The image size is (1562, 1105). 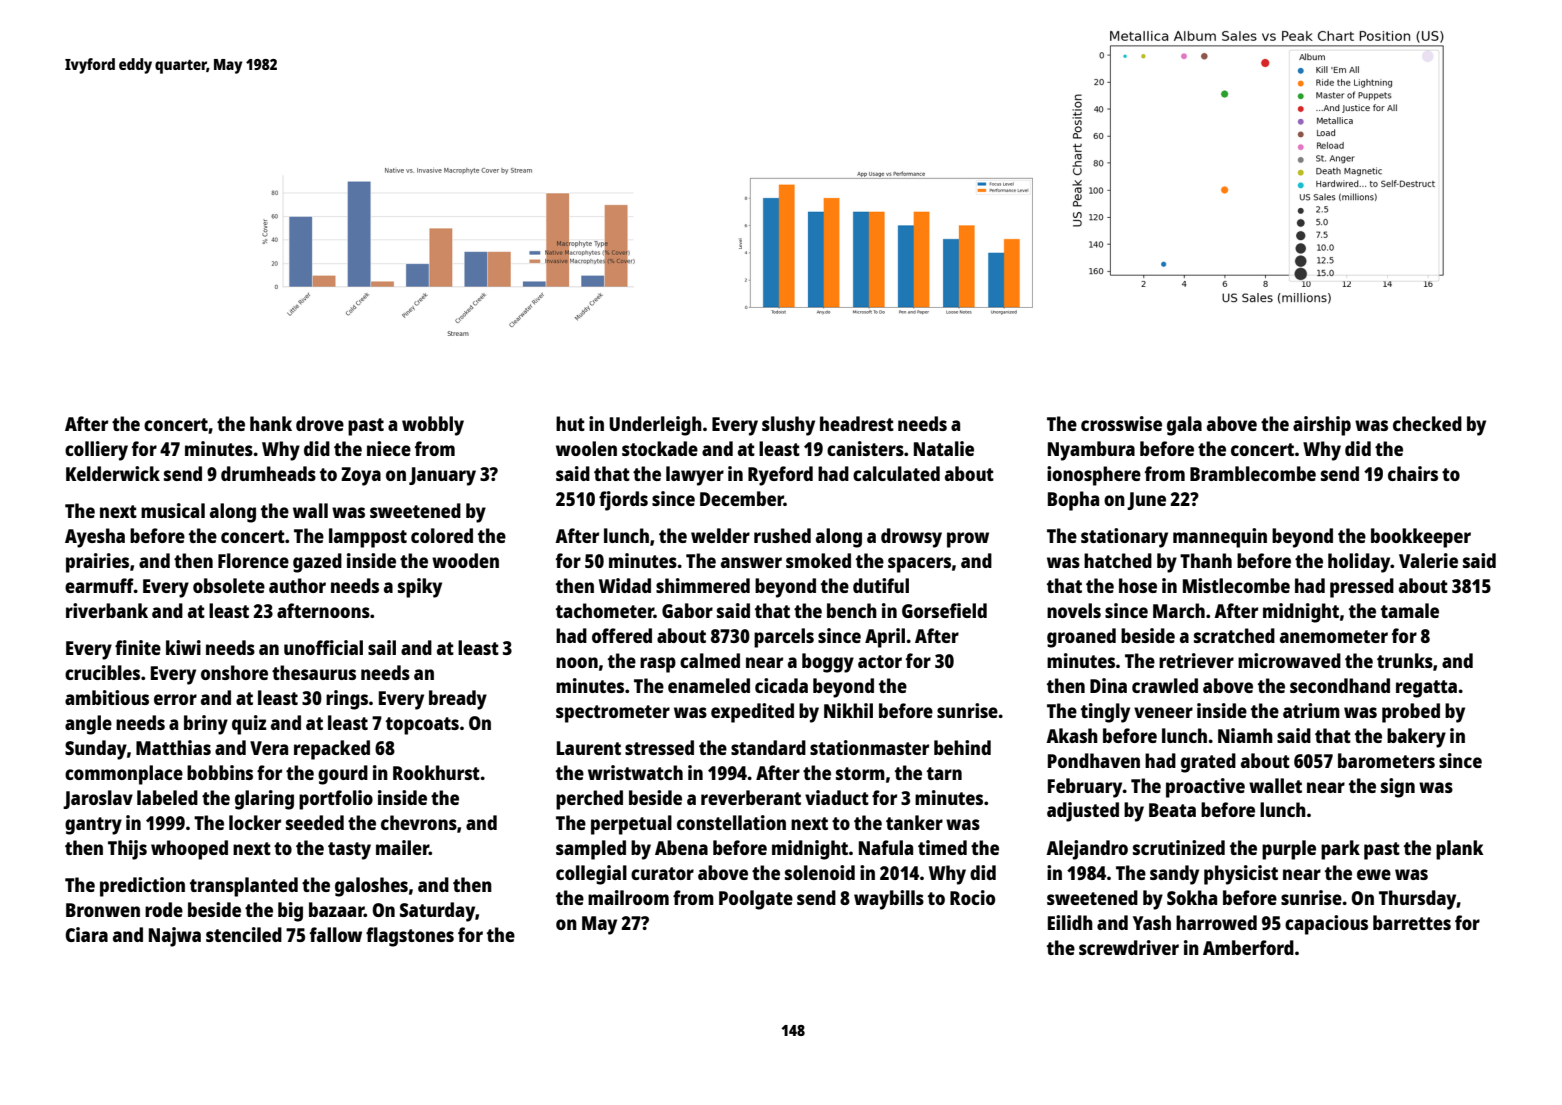 I want to click on welder, so click(x=720, y=535).
